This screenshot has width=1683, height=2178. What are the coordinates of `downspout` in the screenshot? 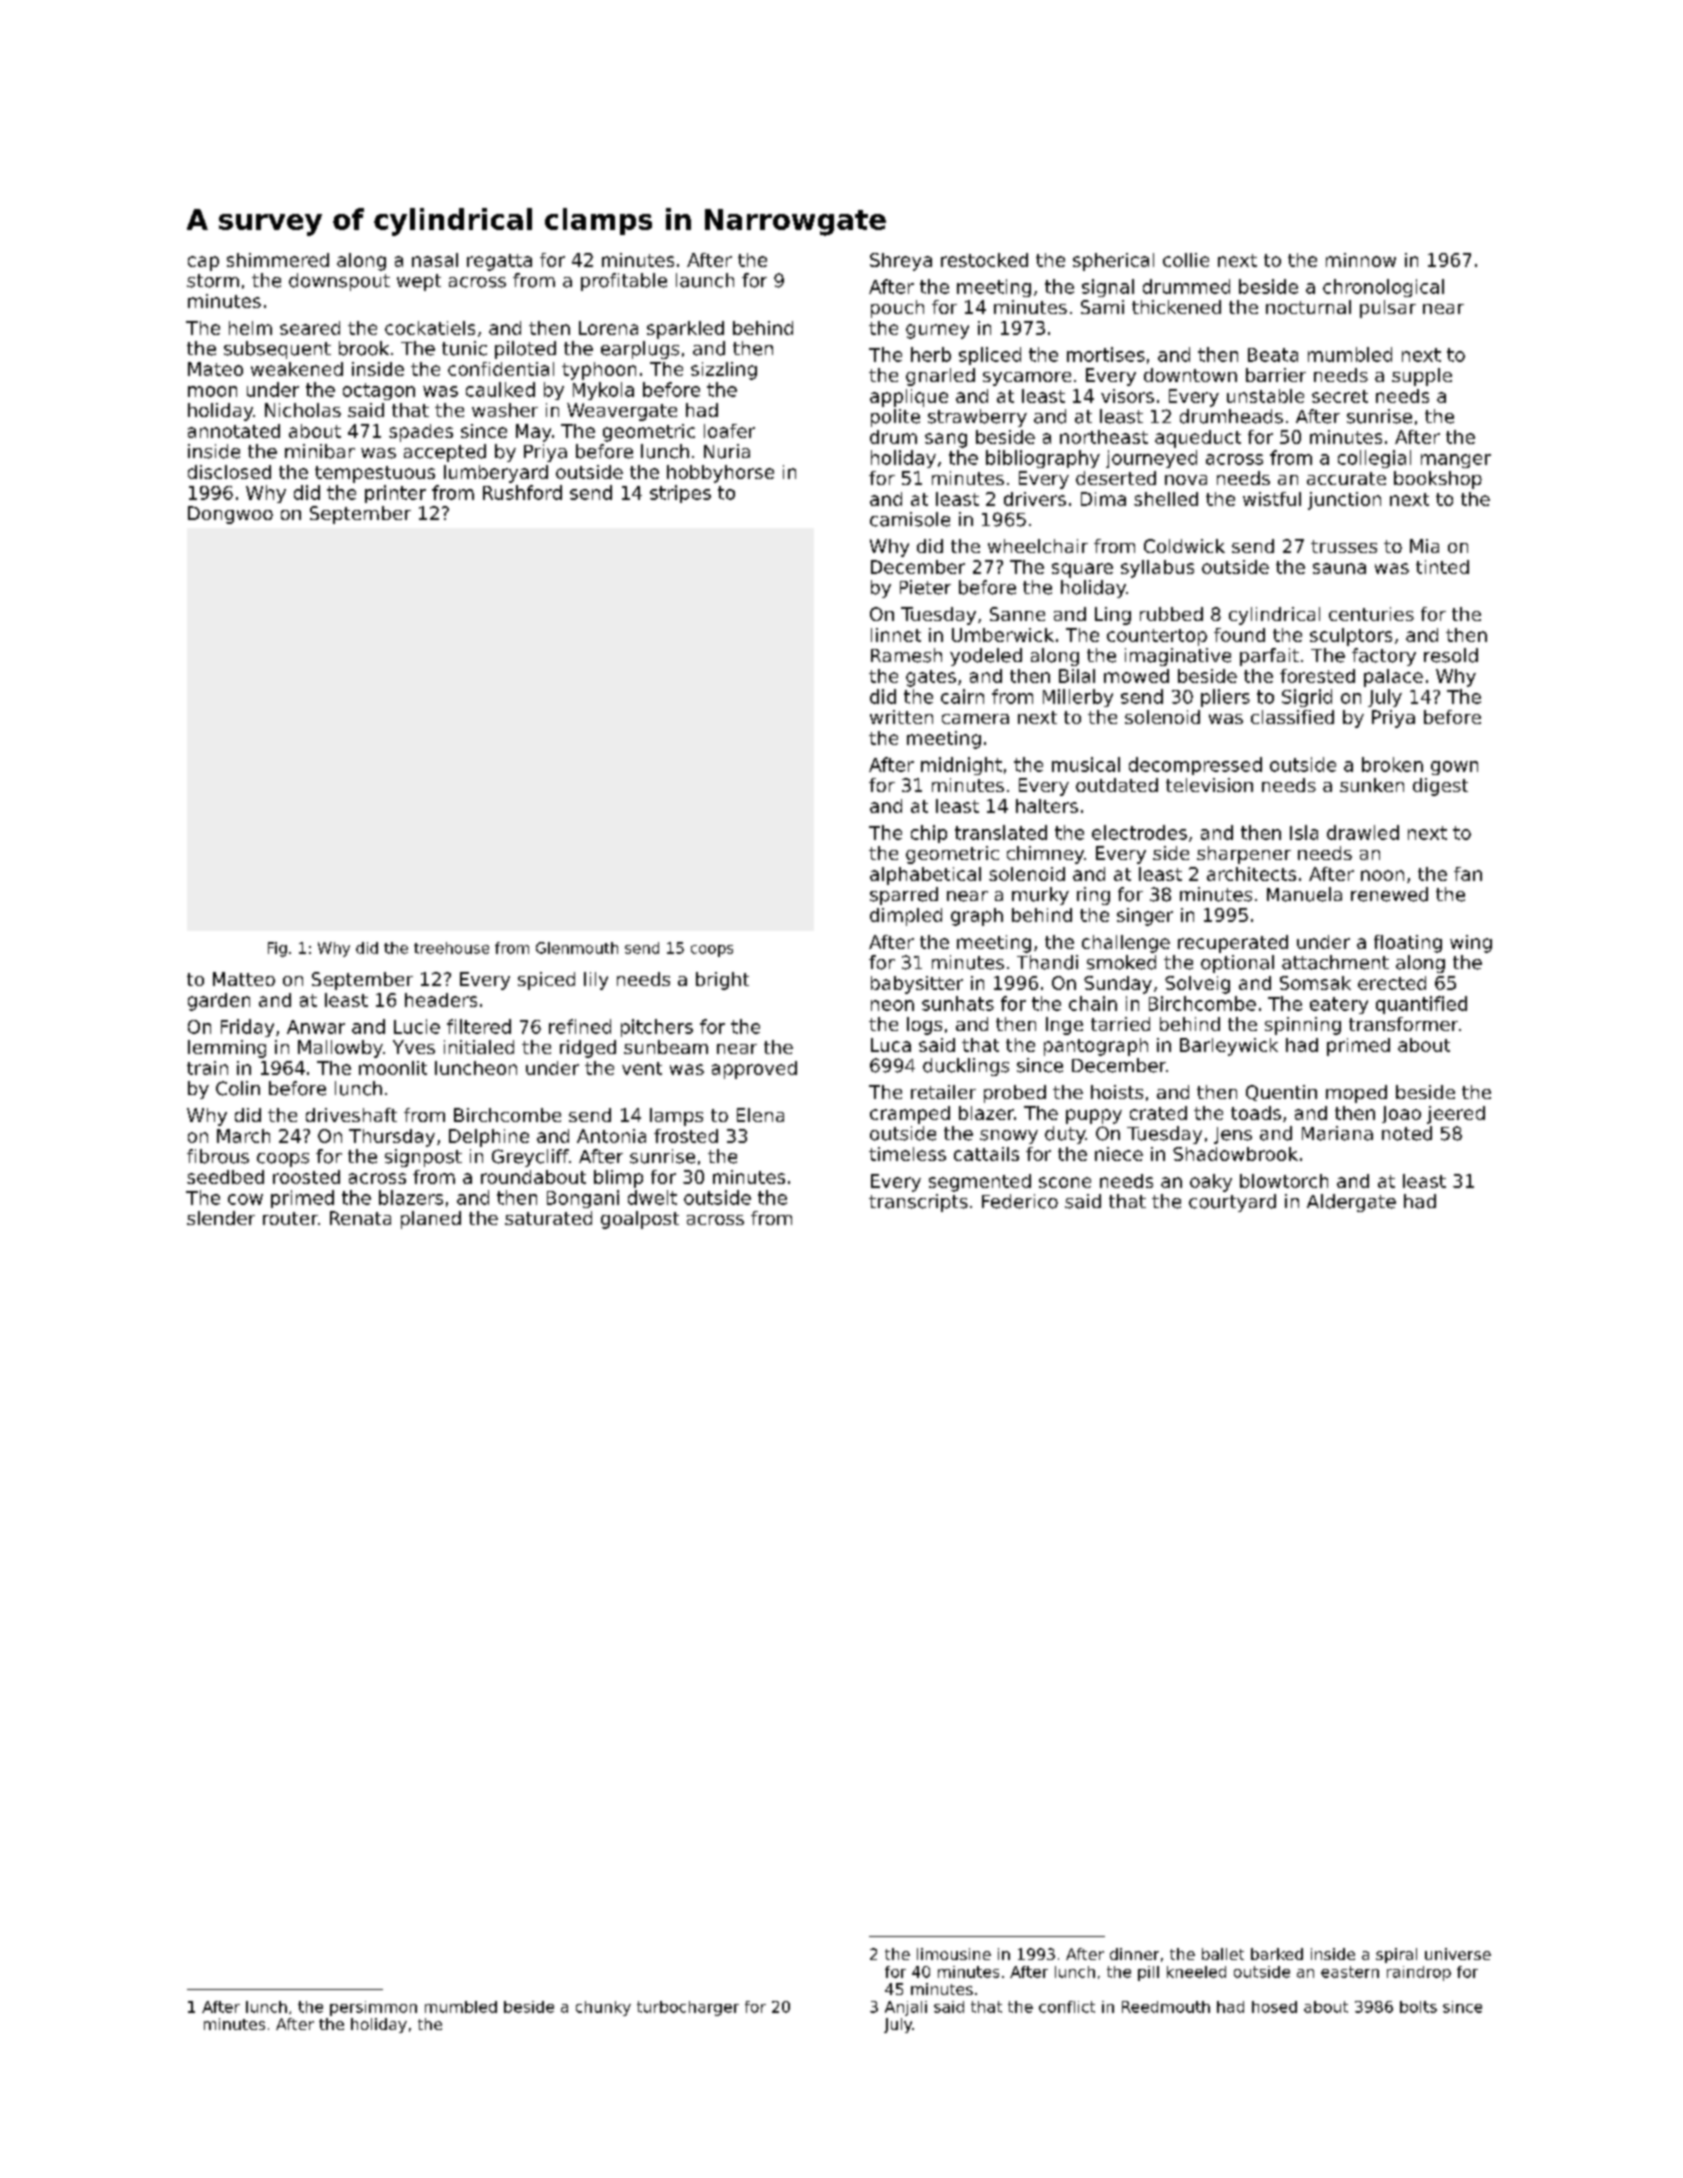 It's located at (339, 282).
